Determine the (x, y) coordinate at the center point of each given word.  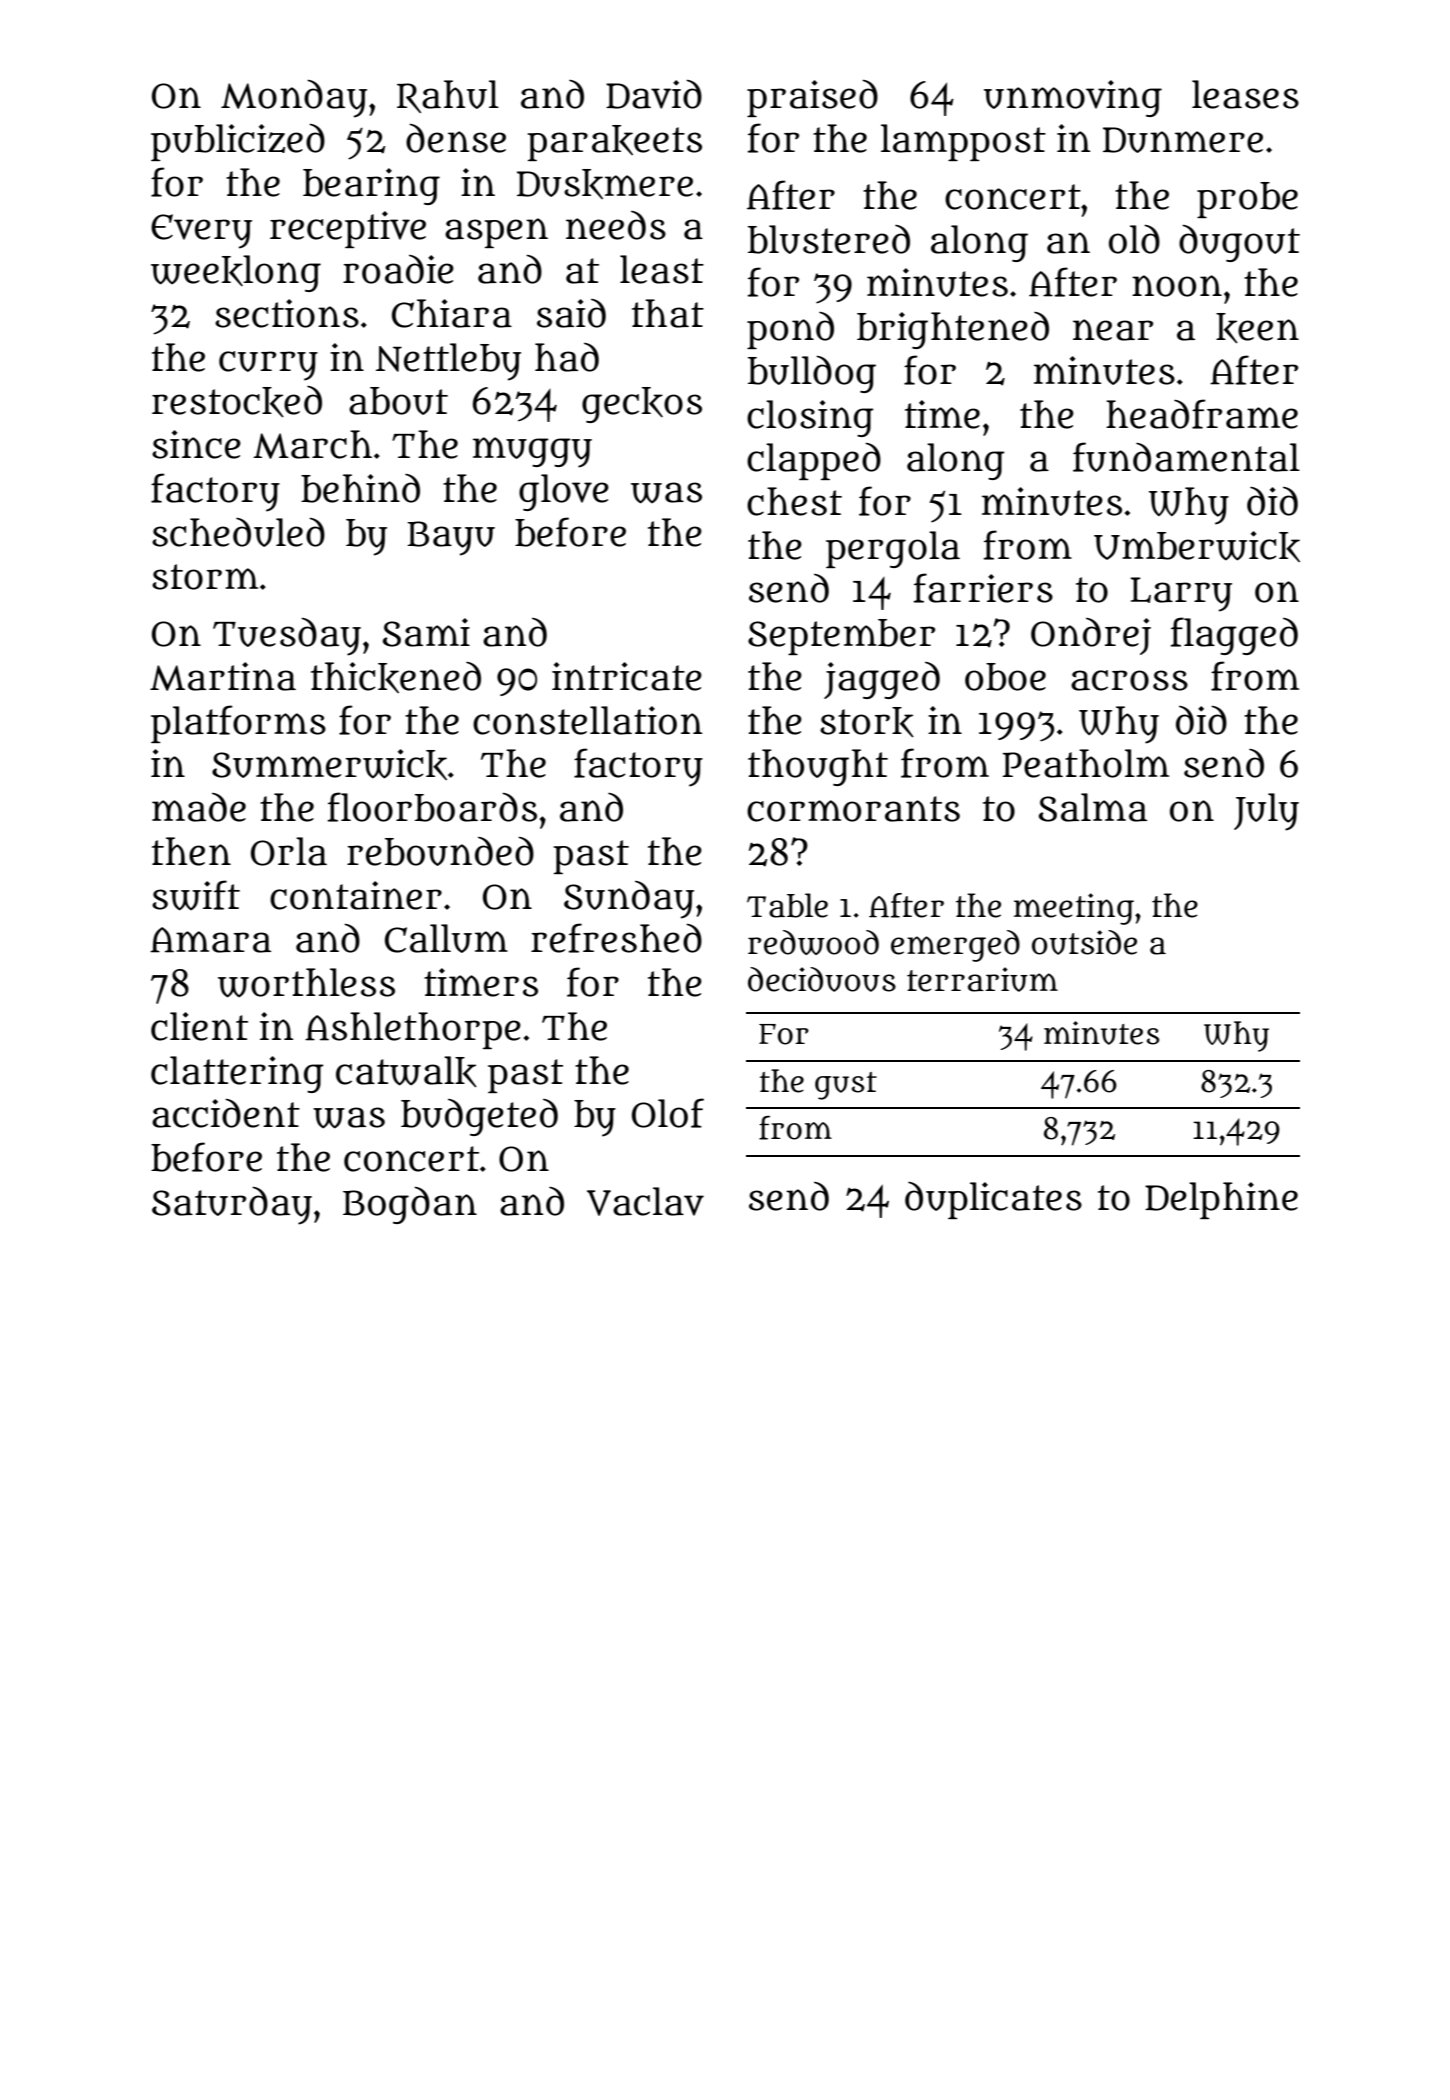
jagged (882, 680)
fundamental (1186, 457)
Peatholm (1086, 763)
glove (564, 492)
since (196, 444)
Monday (294, 98)
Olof (668, 1113)
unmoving (1073, 98)
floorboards (432, 807)
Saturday (232, 1205)
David (654, 94)
